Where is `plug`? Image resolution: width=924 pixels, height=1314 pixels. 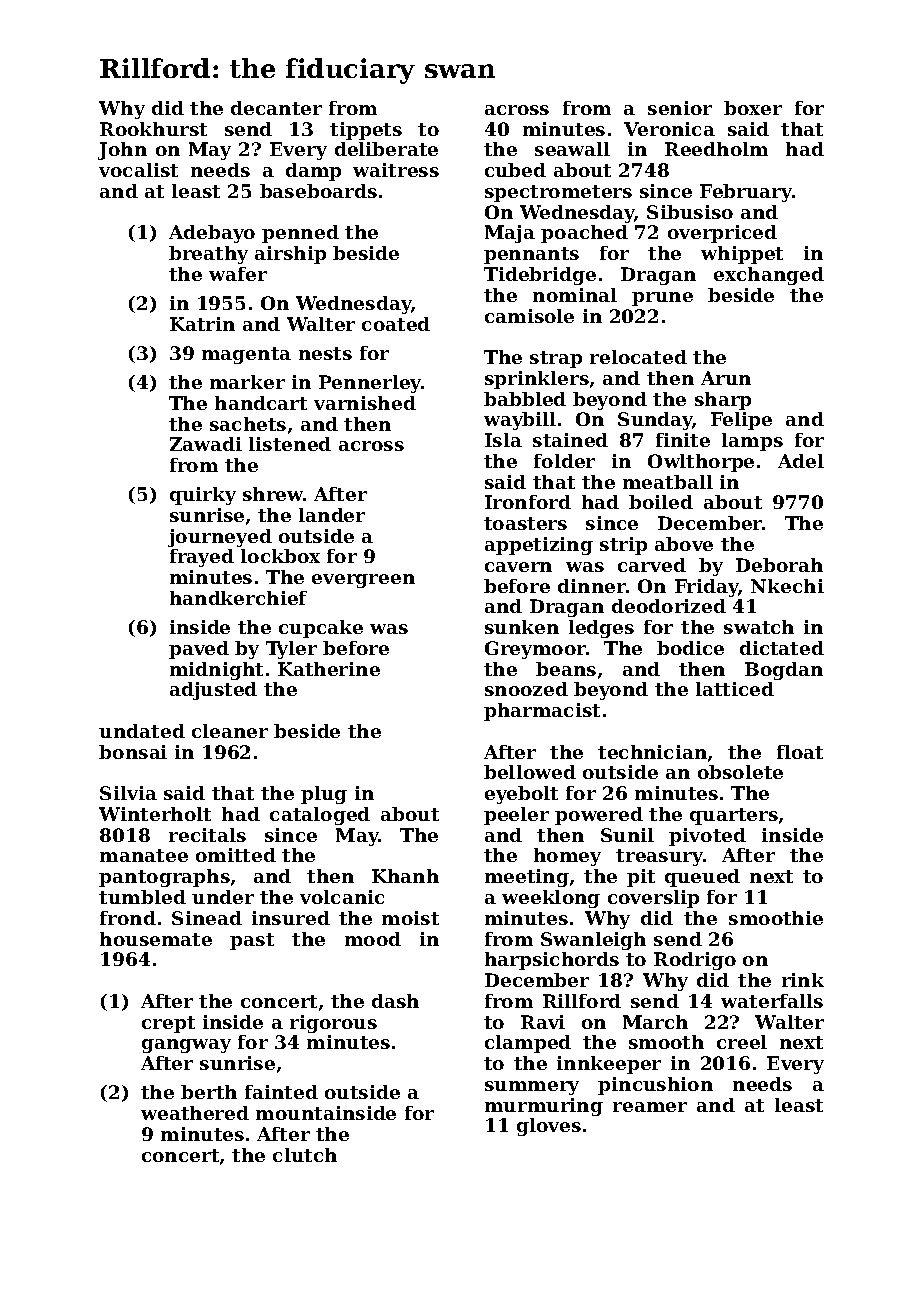
plug is located at coordinates (324, 795).
